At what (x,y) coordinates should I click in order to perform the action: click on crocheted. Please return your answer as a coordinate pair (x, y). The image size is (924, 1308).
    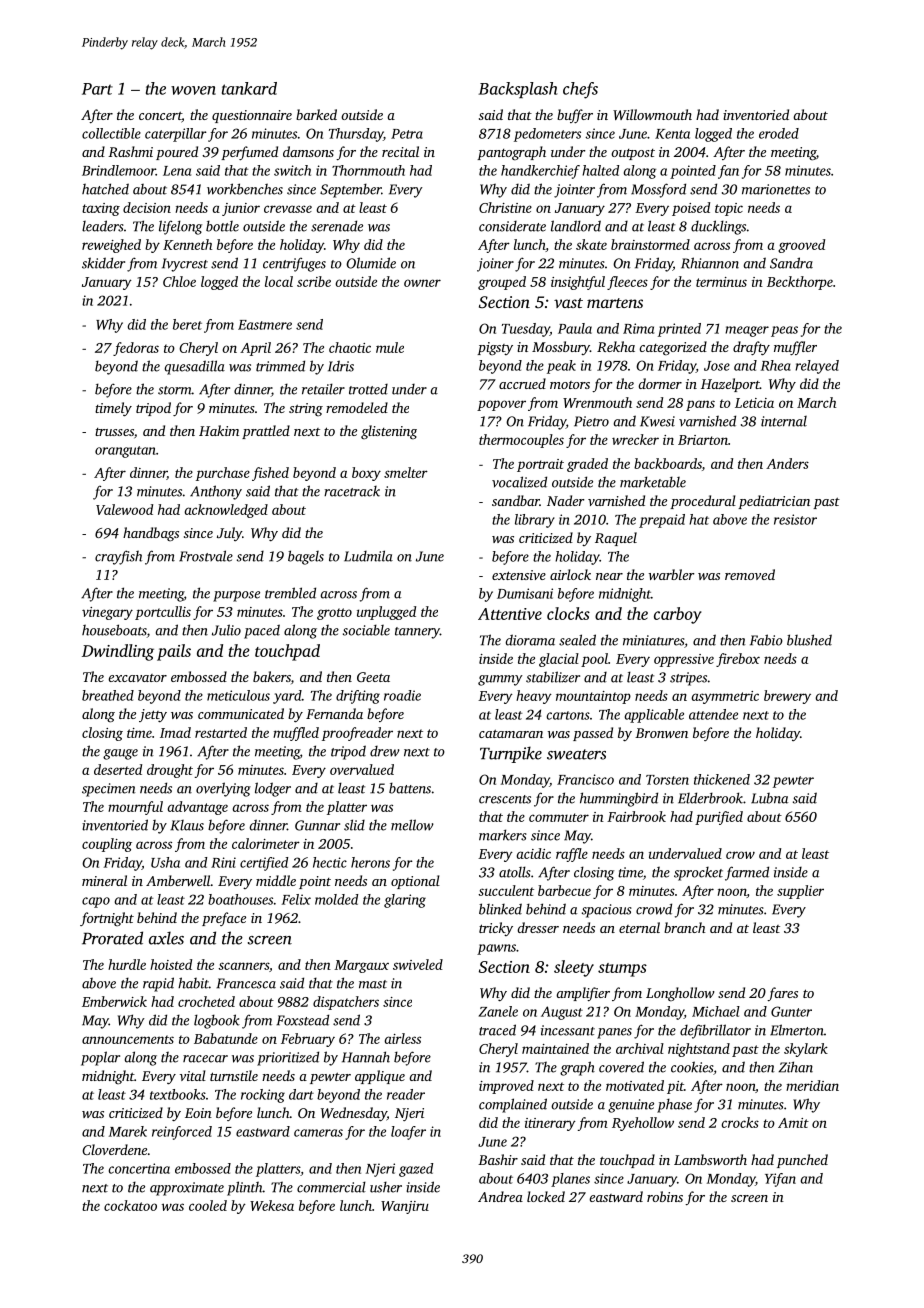
    Looking at the image, I should click on (206, 1001).
